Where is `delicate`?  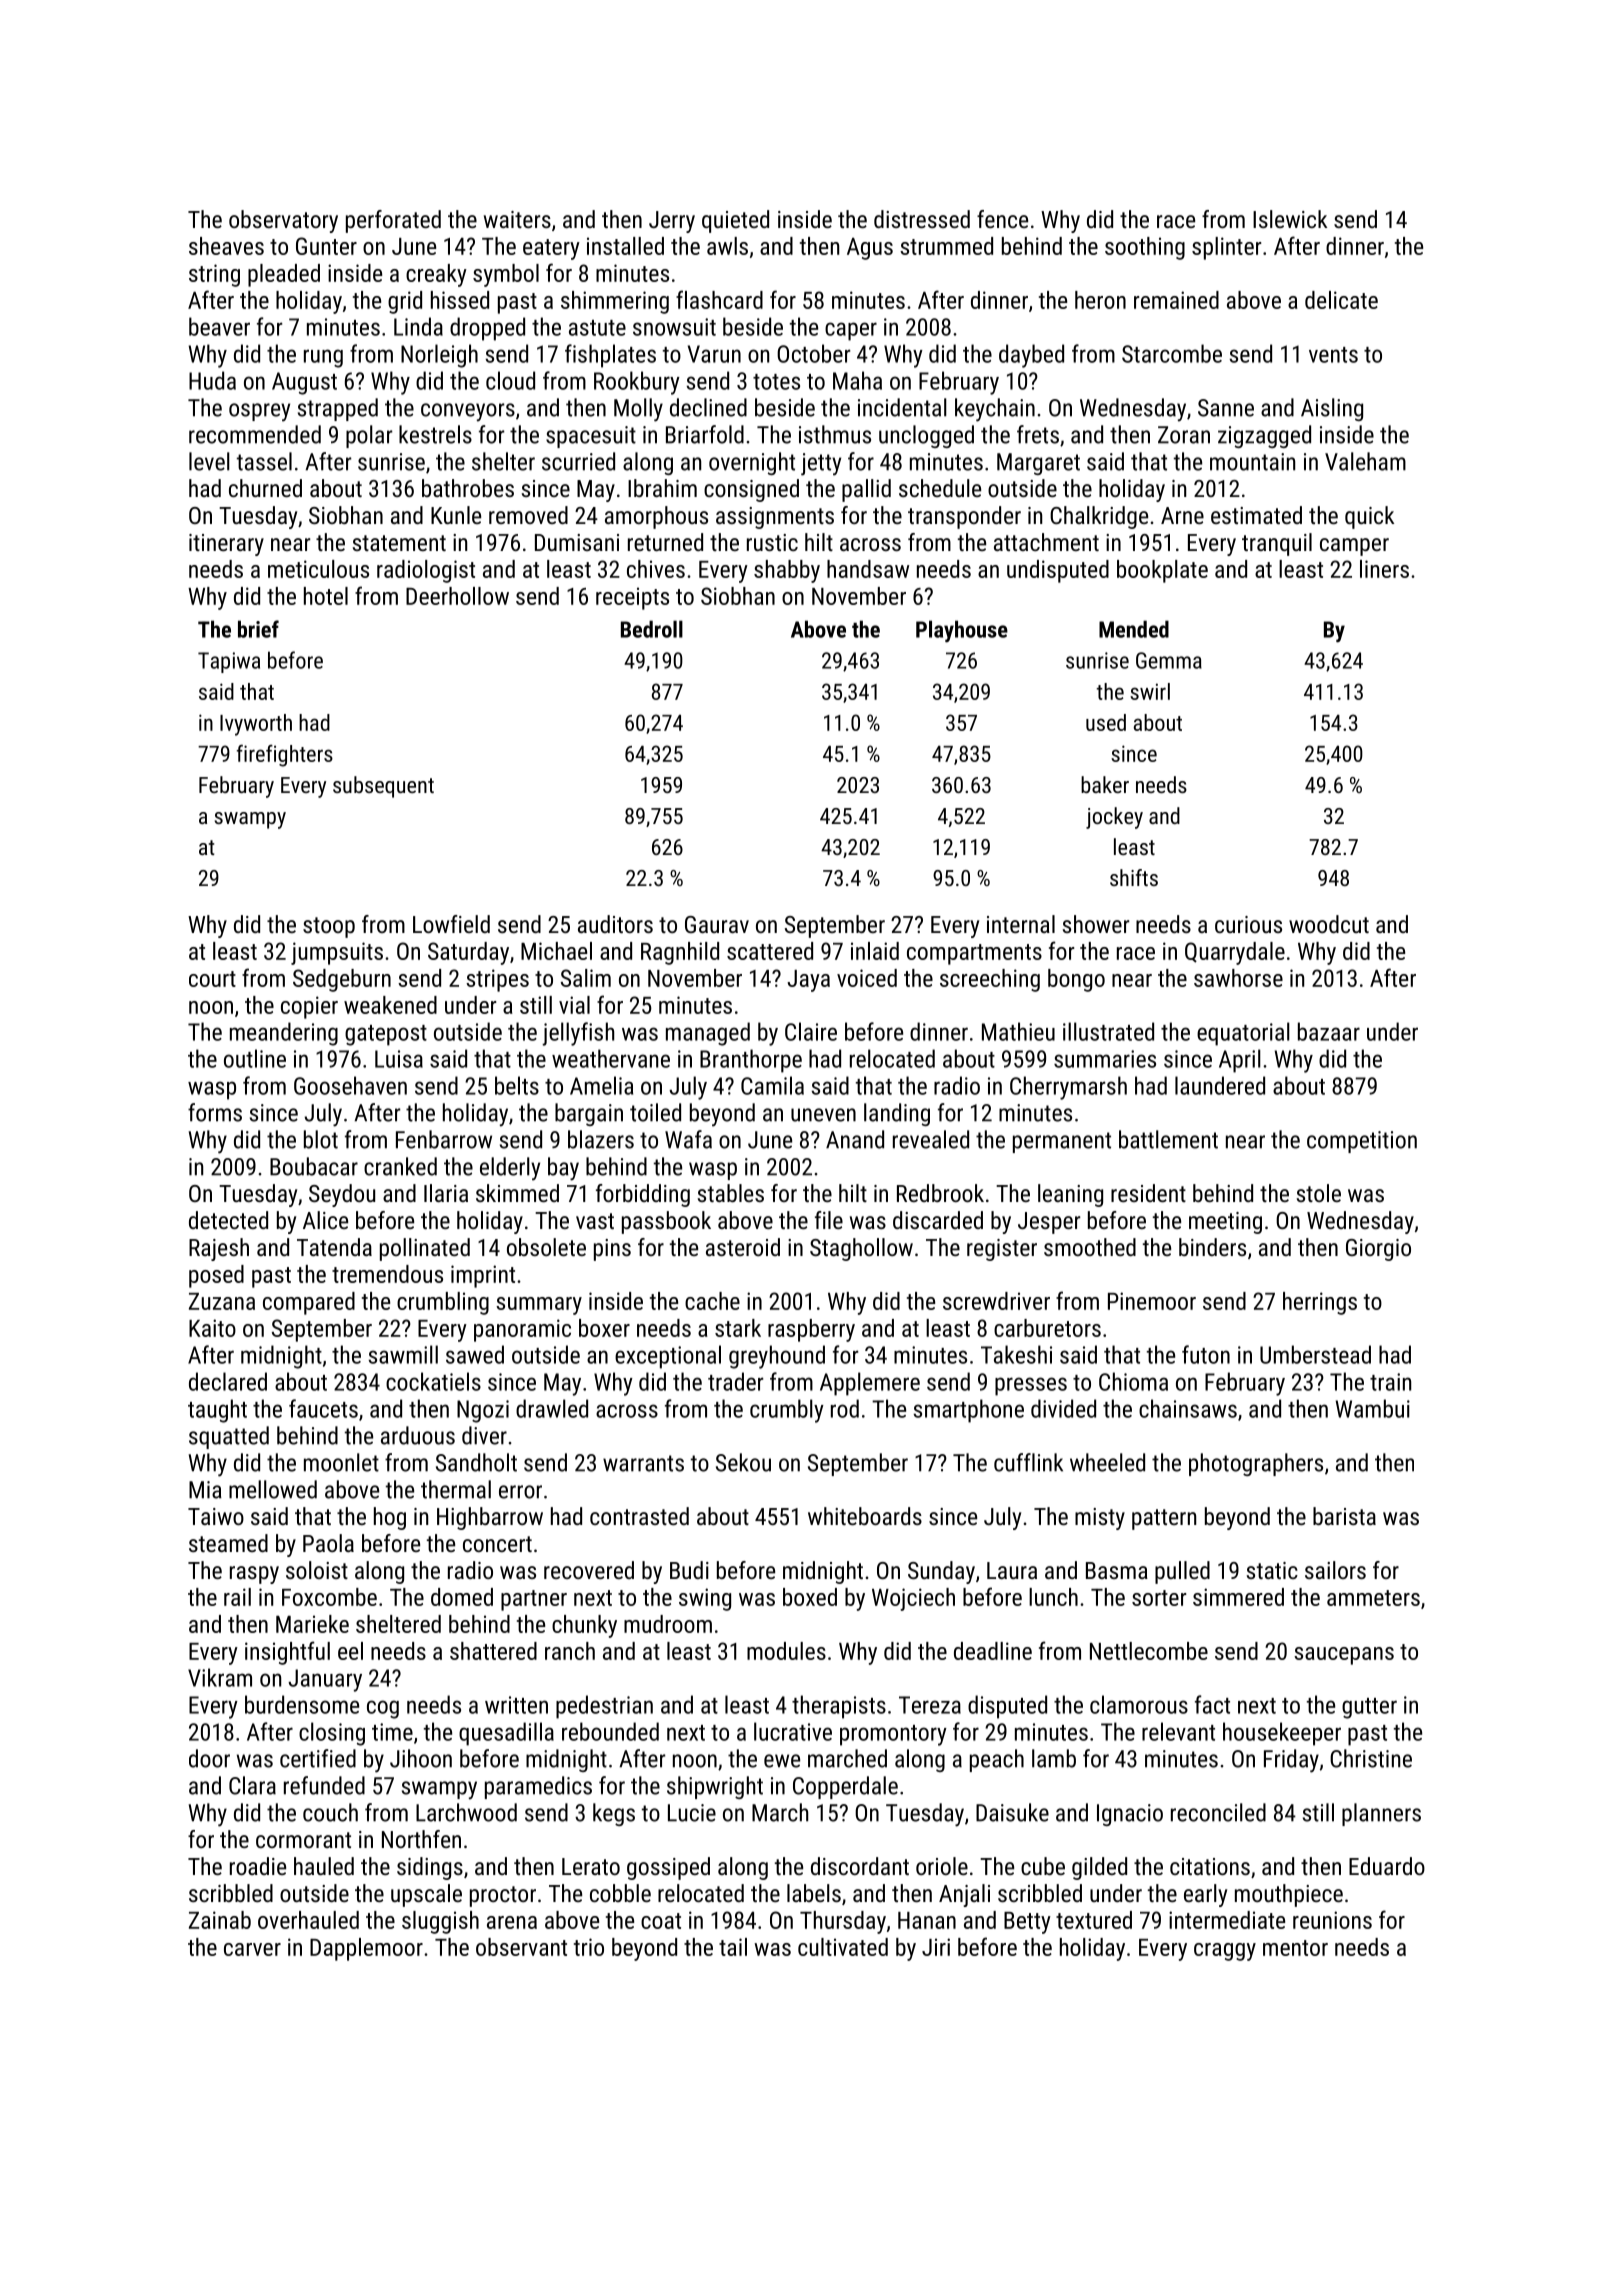
delicate is located at coordinates (1341, 300).
